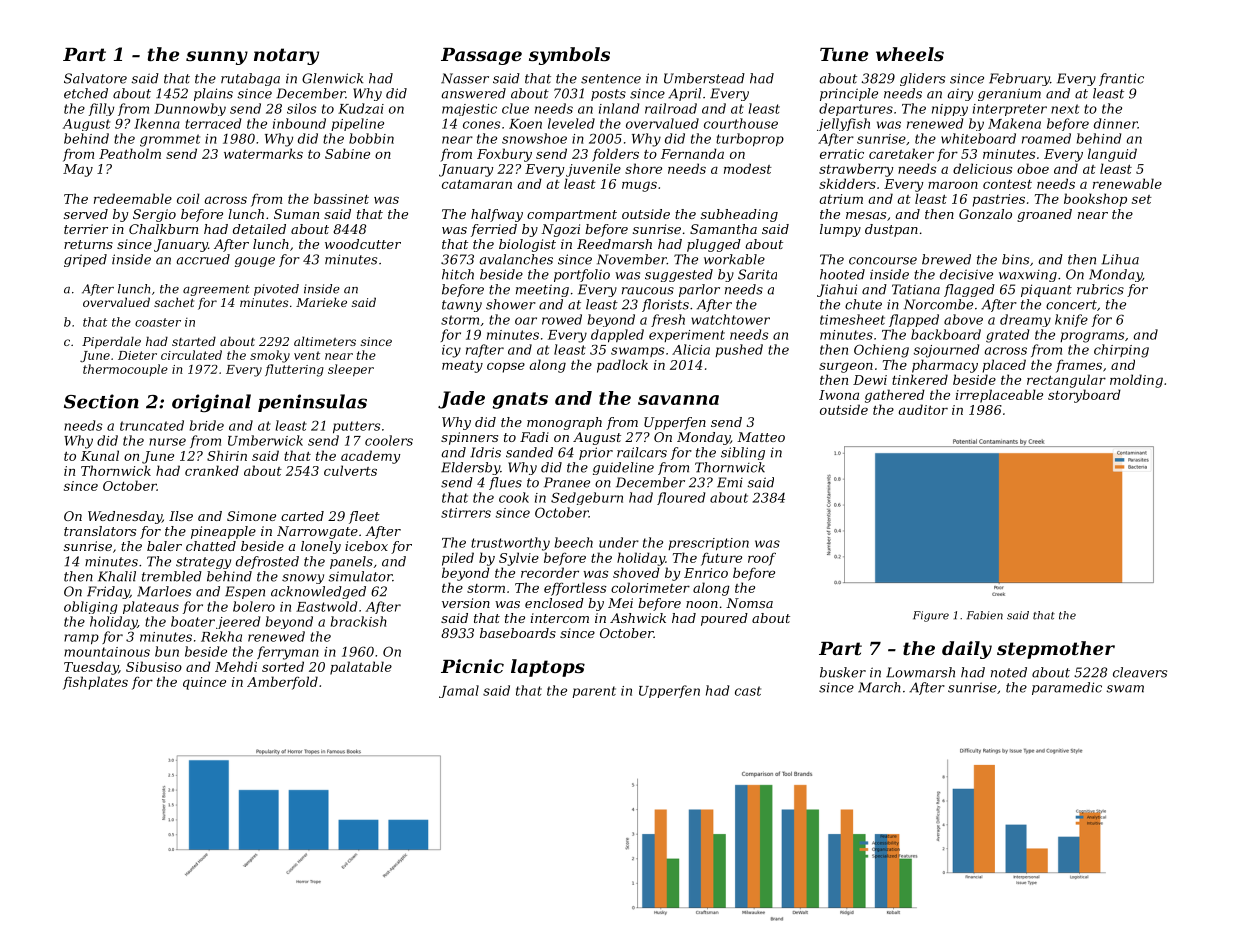  What do you see at coordinates (158, 322) in the screenshot?
I see `coaster` at bounding box center [158, 322].
